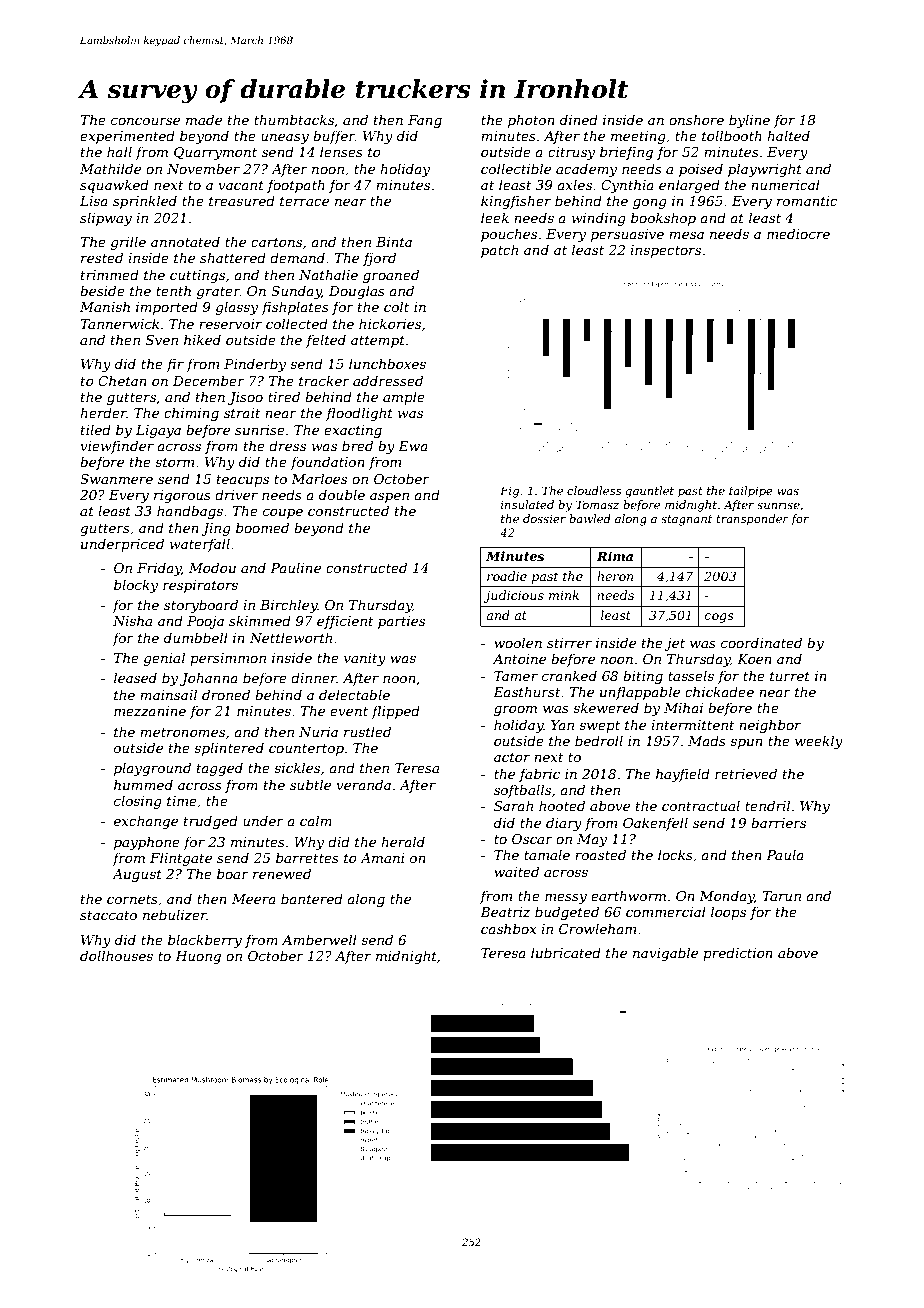  What do you see at coordinates (150, 711) in the screenshot?
I see `mezzanine` at bounding box center [150, 711].
